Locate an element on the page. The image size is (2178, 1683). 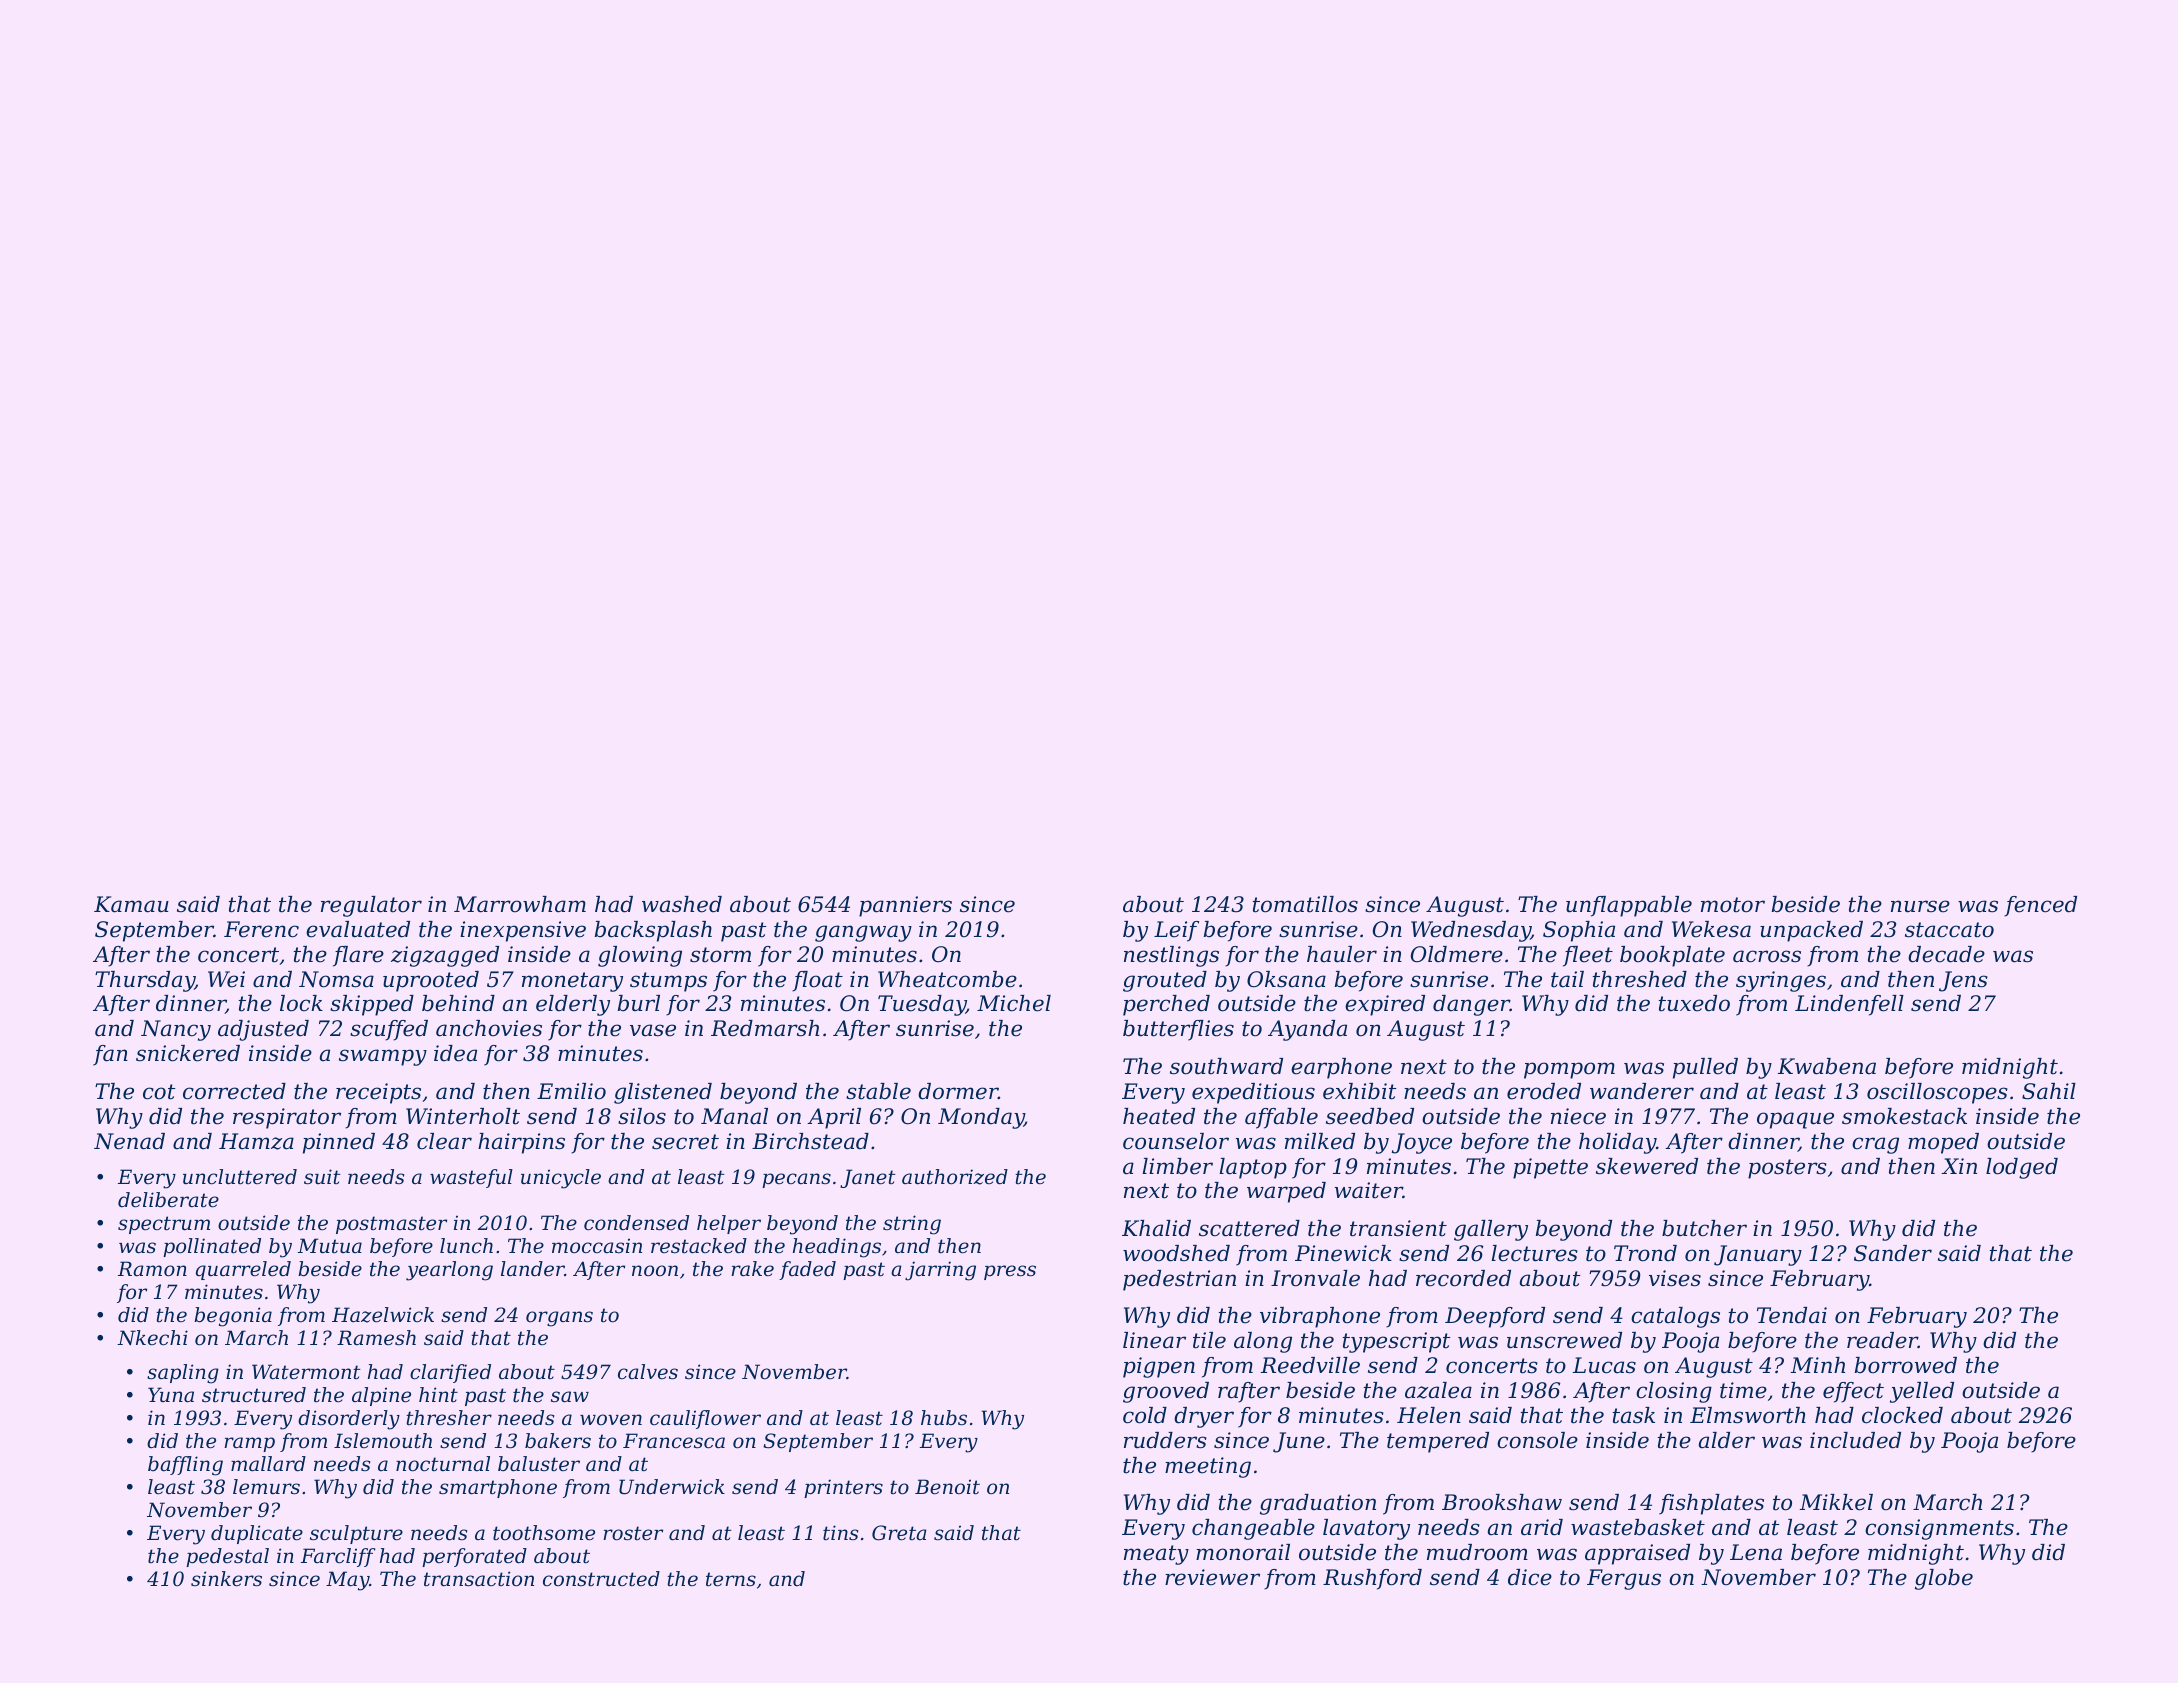
smartphone is located at coordinates (498, 1488).
